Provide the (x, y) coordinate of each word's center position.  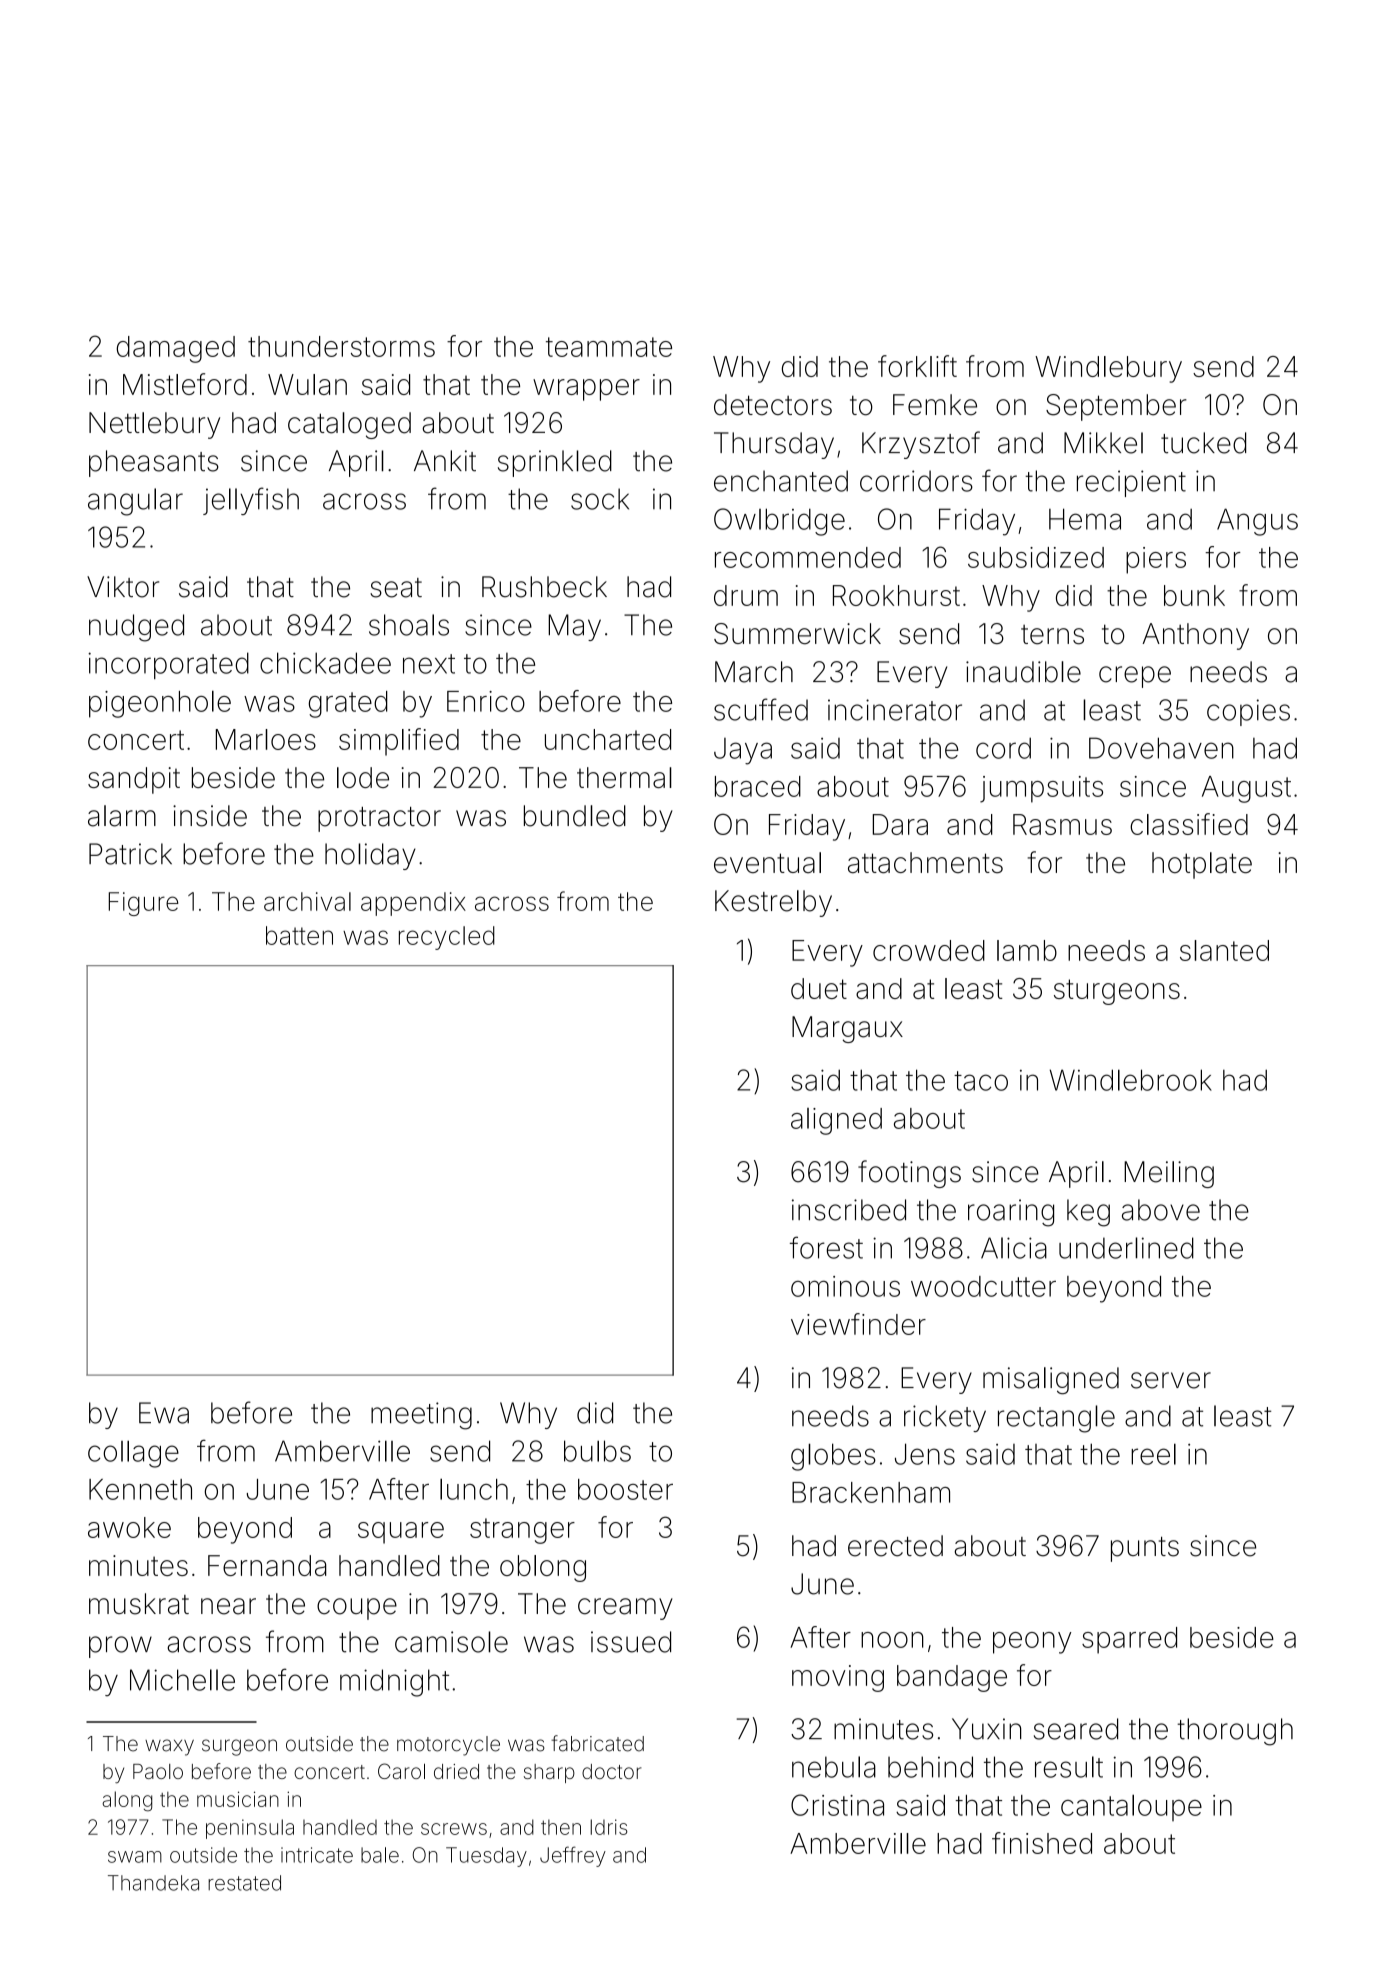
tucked (1203, 443)
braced (758, 786)
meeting (421, 1416)
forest (826, 1247)
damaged (175, 349)
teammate (609, 347)
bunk (1194, 595)
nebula (834, 1767)
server (1171, 1380)
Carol (401, 1771)
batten (299, 935)
